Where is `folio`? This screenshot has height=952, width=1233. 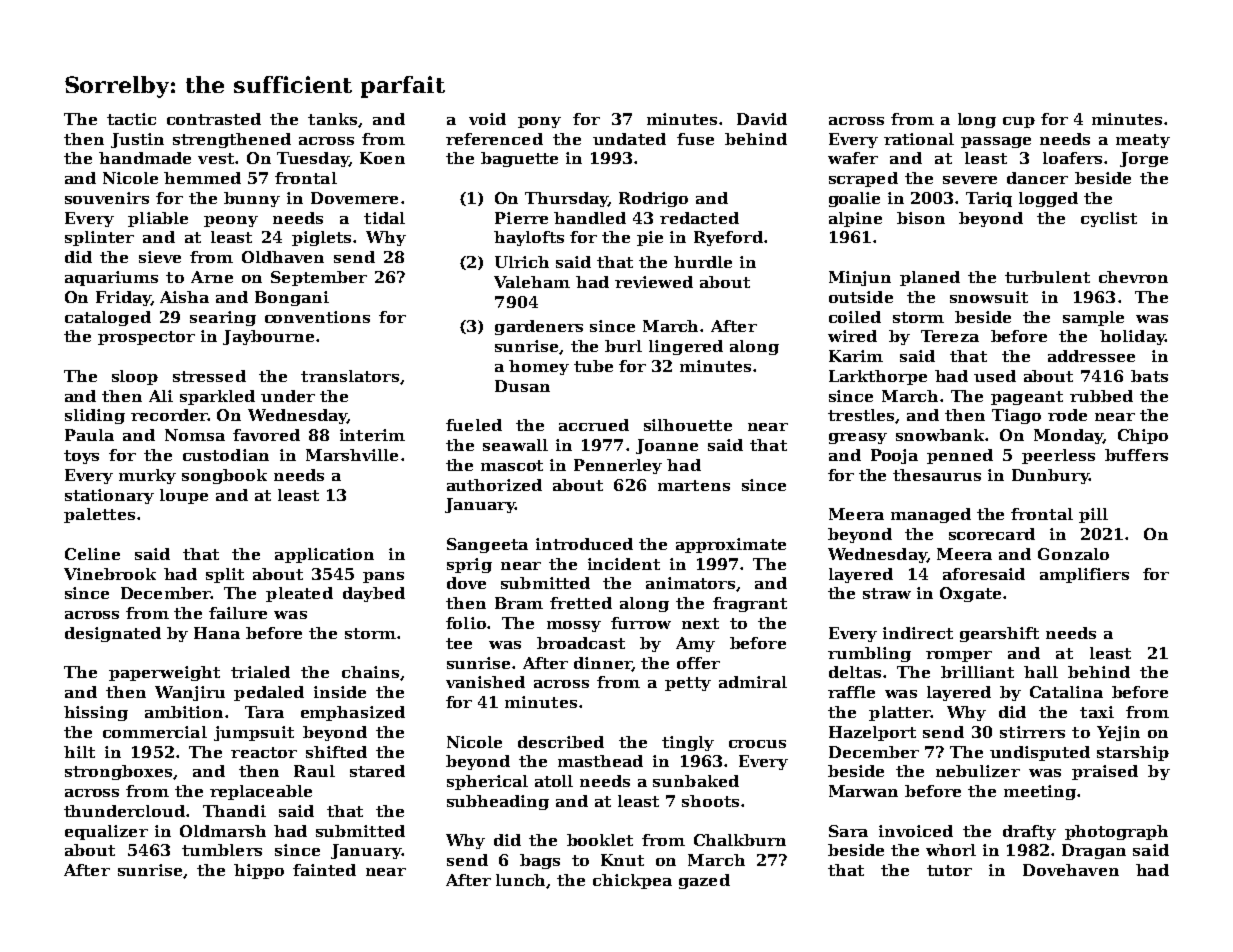
folio is located at coordinates (466, 623).
